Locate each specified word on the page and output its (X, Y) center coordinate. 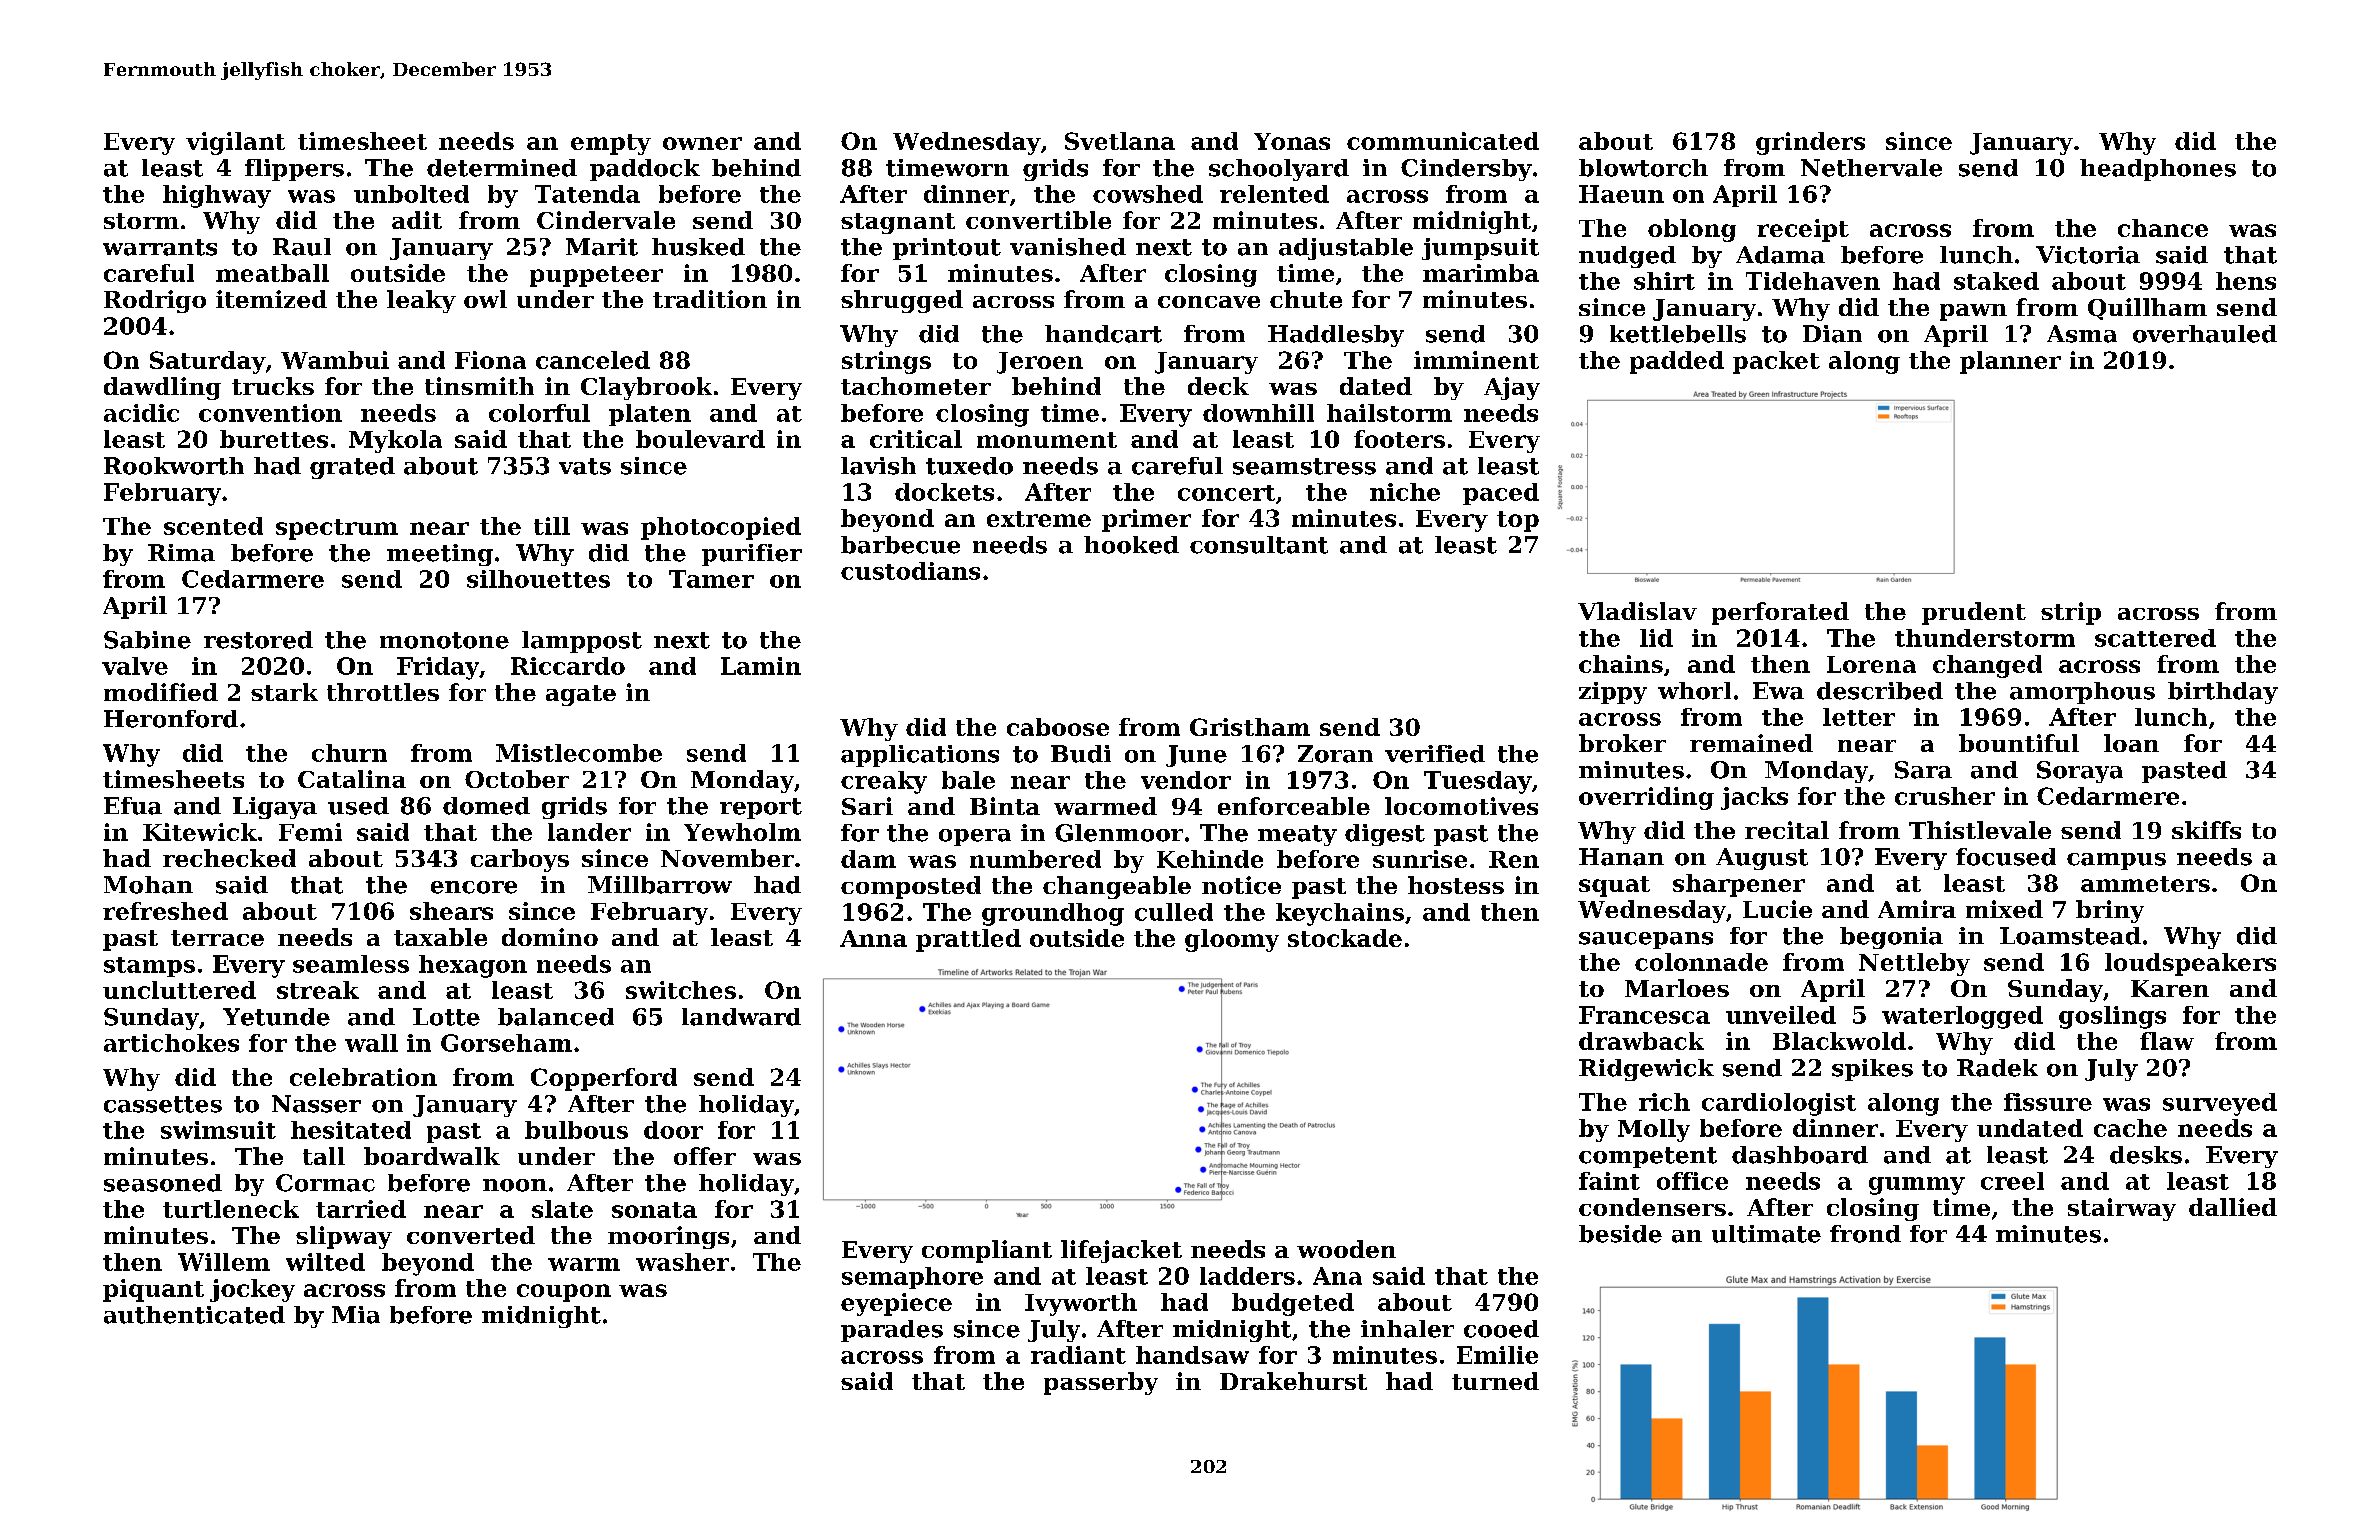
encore (474, 887)
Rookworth (174, 466)
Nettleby (1914, 964)
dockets (944, 492)
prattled (968, 940)
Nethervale (1871, 168)
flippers (294, 170)
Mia (356, 1315)
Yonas (1292, 141)
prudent (1974, 613)
